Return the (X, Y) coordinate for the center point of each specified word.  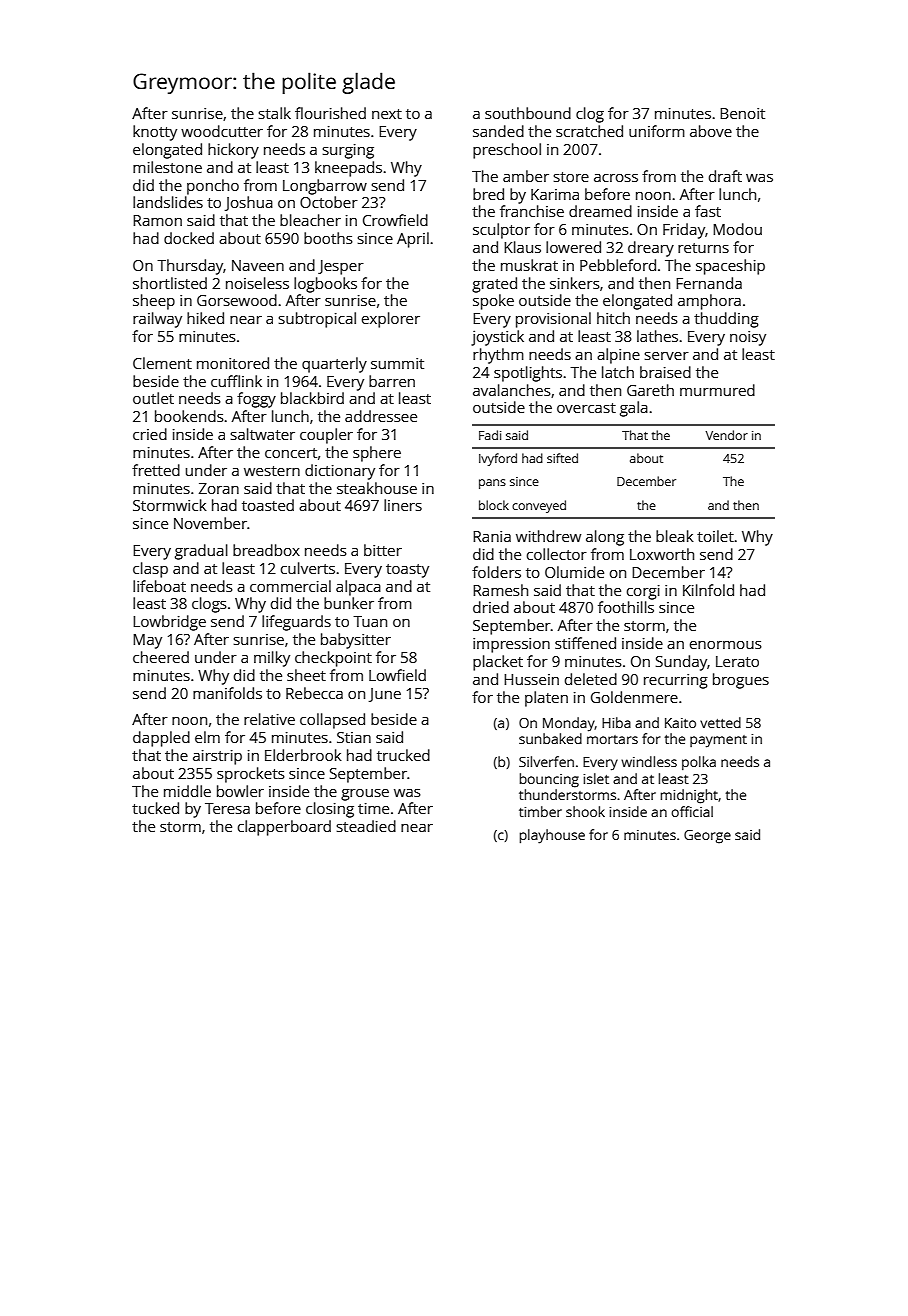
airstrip (217, 757)
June (385, 695)
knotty (155, 133)
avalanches (512, 390)
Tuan (370, 621)
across (616, 178)
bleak (675, 536)
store (571, 177)
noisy (748, 338)
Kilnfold (708, 590)
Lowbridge (169, 623)
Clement (162, 363)
